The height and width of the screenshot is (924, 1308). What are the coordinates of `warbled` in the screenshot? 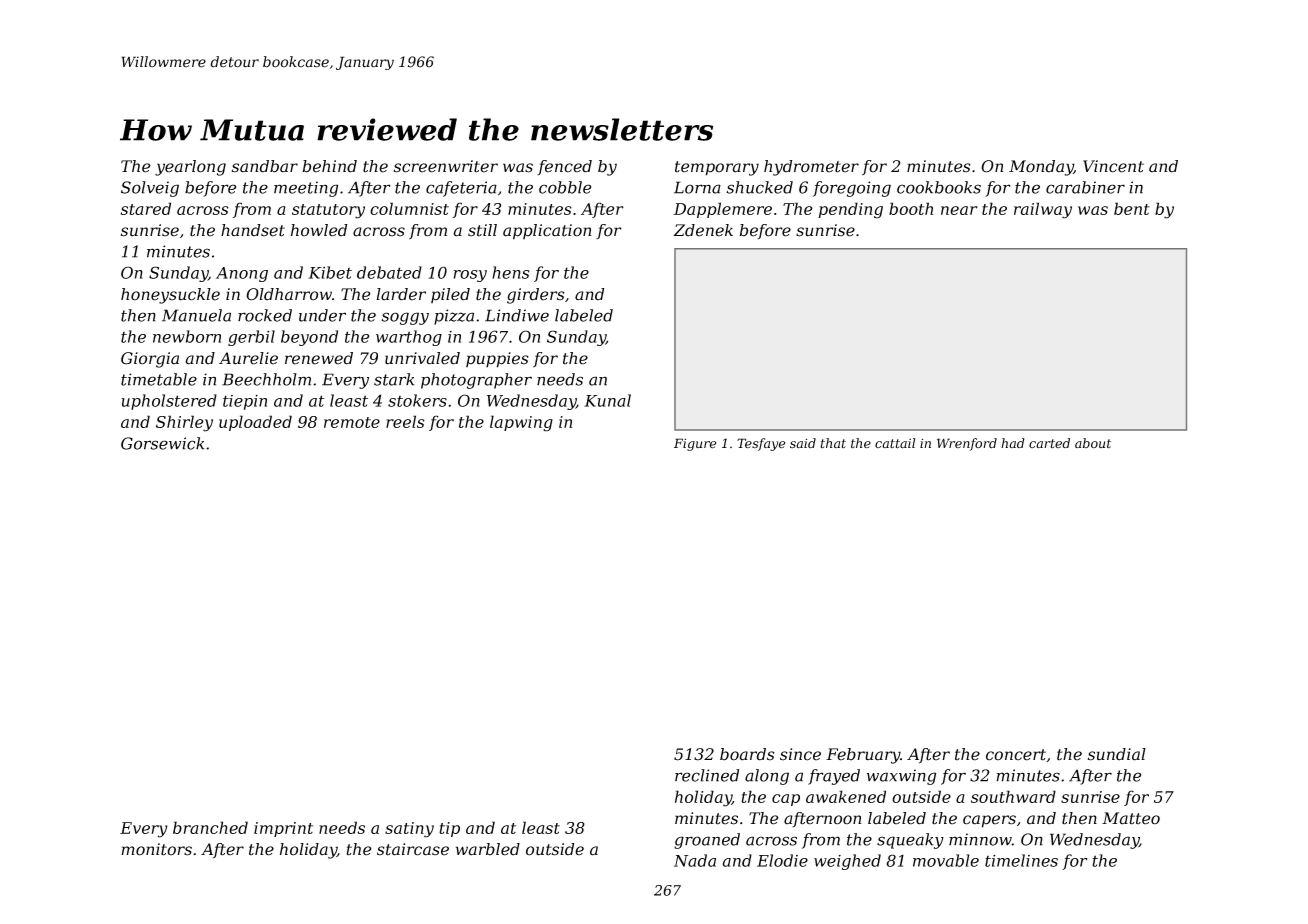 It's located at (488, 849).
